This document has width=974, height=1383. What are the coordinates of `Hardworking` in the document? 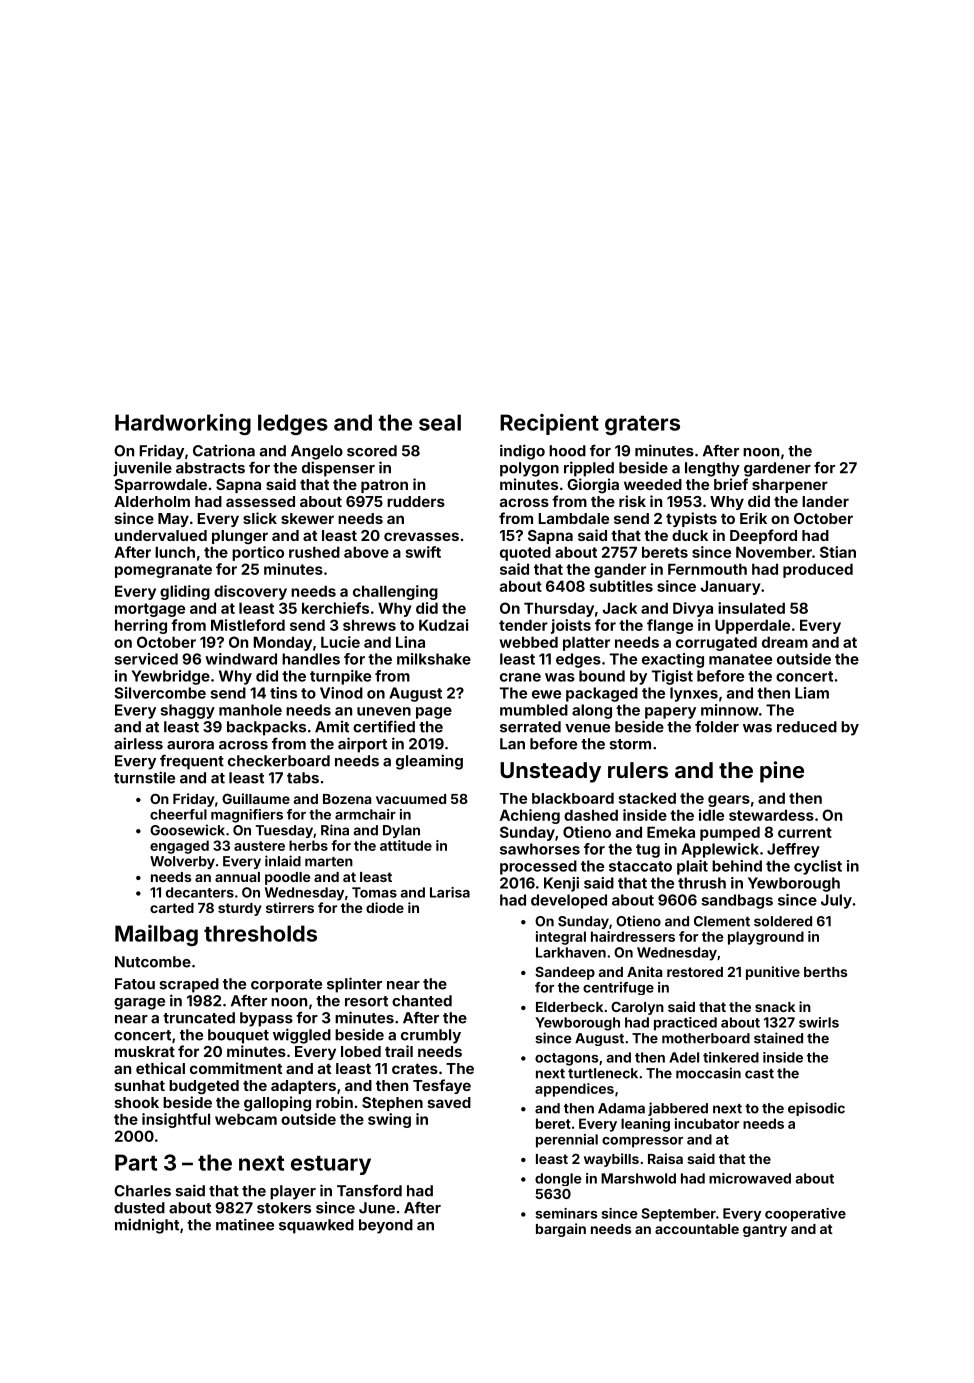 It's located at (183, 424).
